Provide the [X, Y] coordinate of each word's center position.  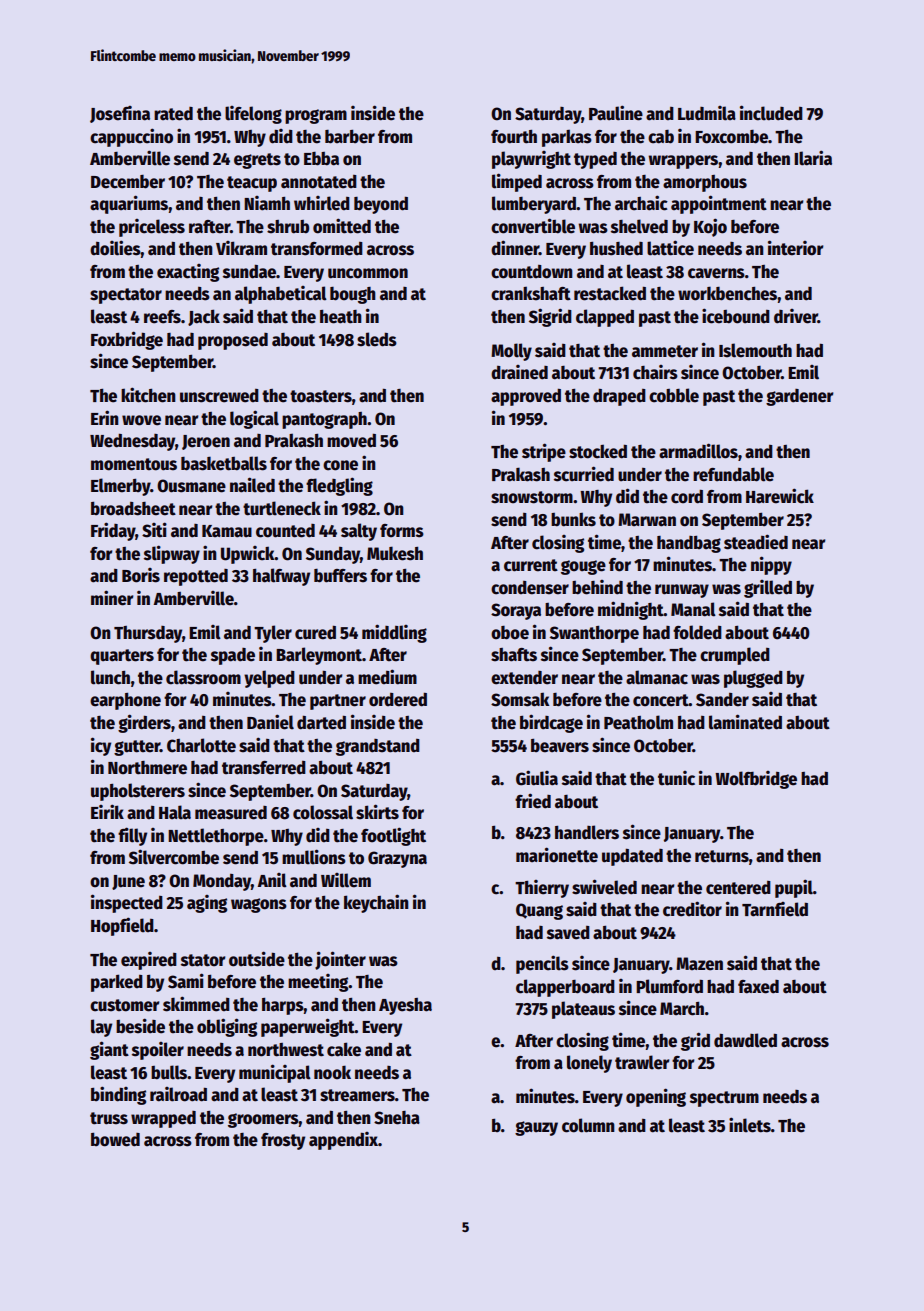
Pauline [616, 113]
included [771, 113]
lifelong [253, 115]
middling [394, 633]
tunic [676, 778]
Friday [113, 531]
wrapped [163, 1119]
